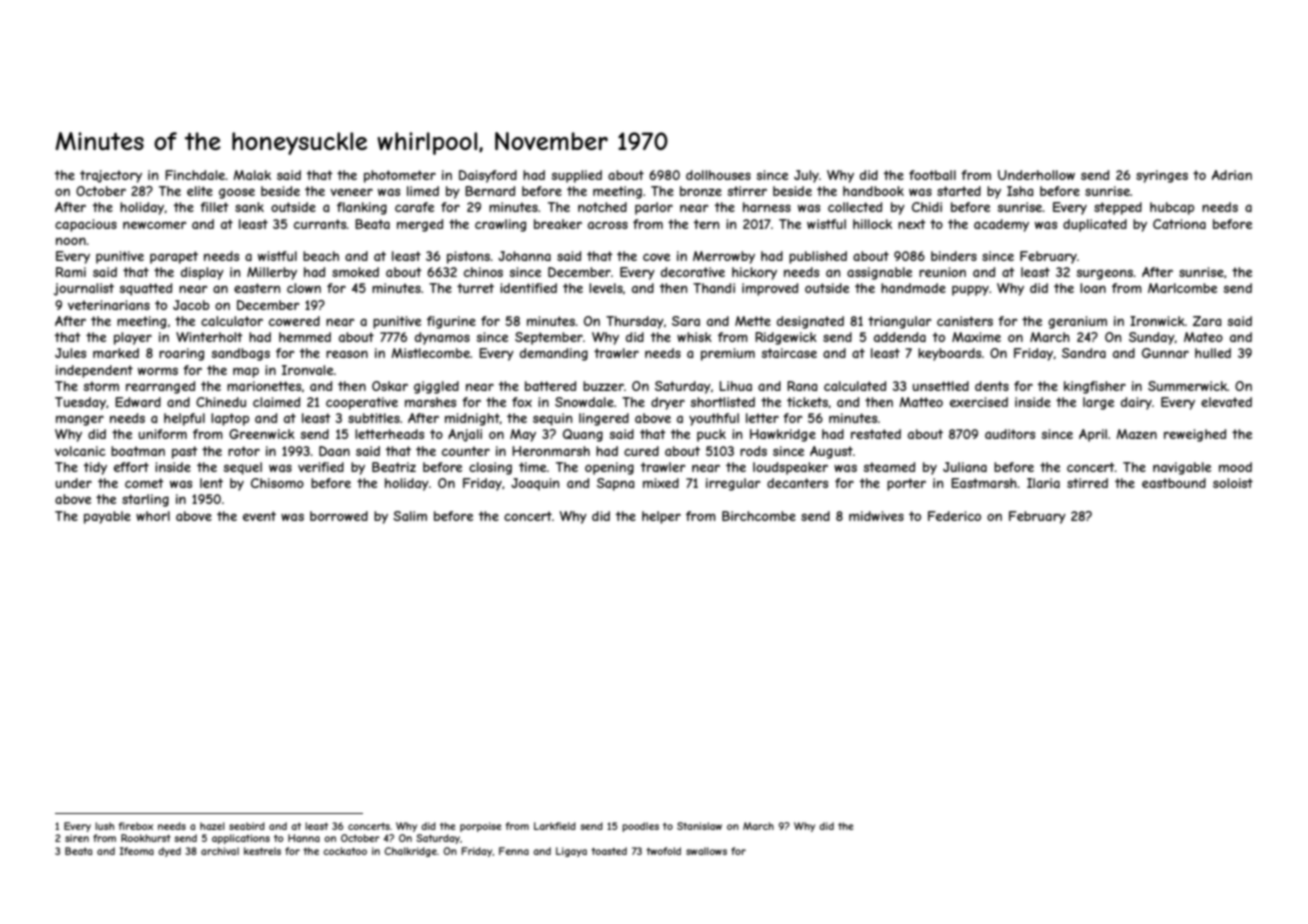  Describe the element at coordinates (733, 484) in the screenshot. I see `irregular` at that location.
